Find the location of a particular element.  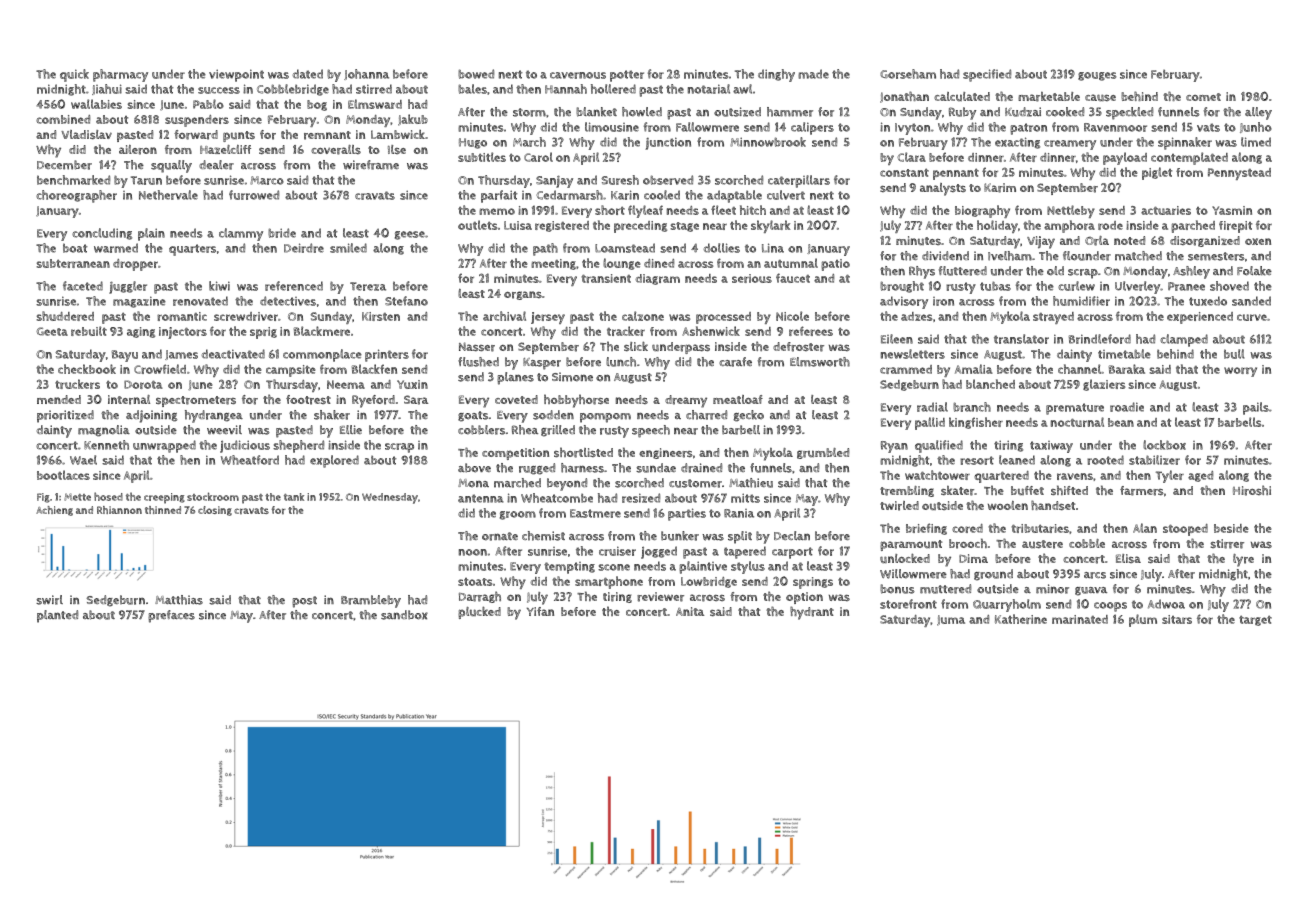

limousine is located at coordinates (612, 127).
